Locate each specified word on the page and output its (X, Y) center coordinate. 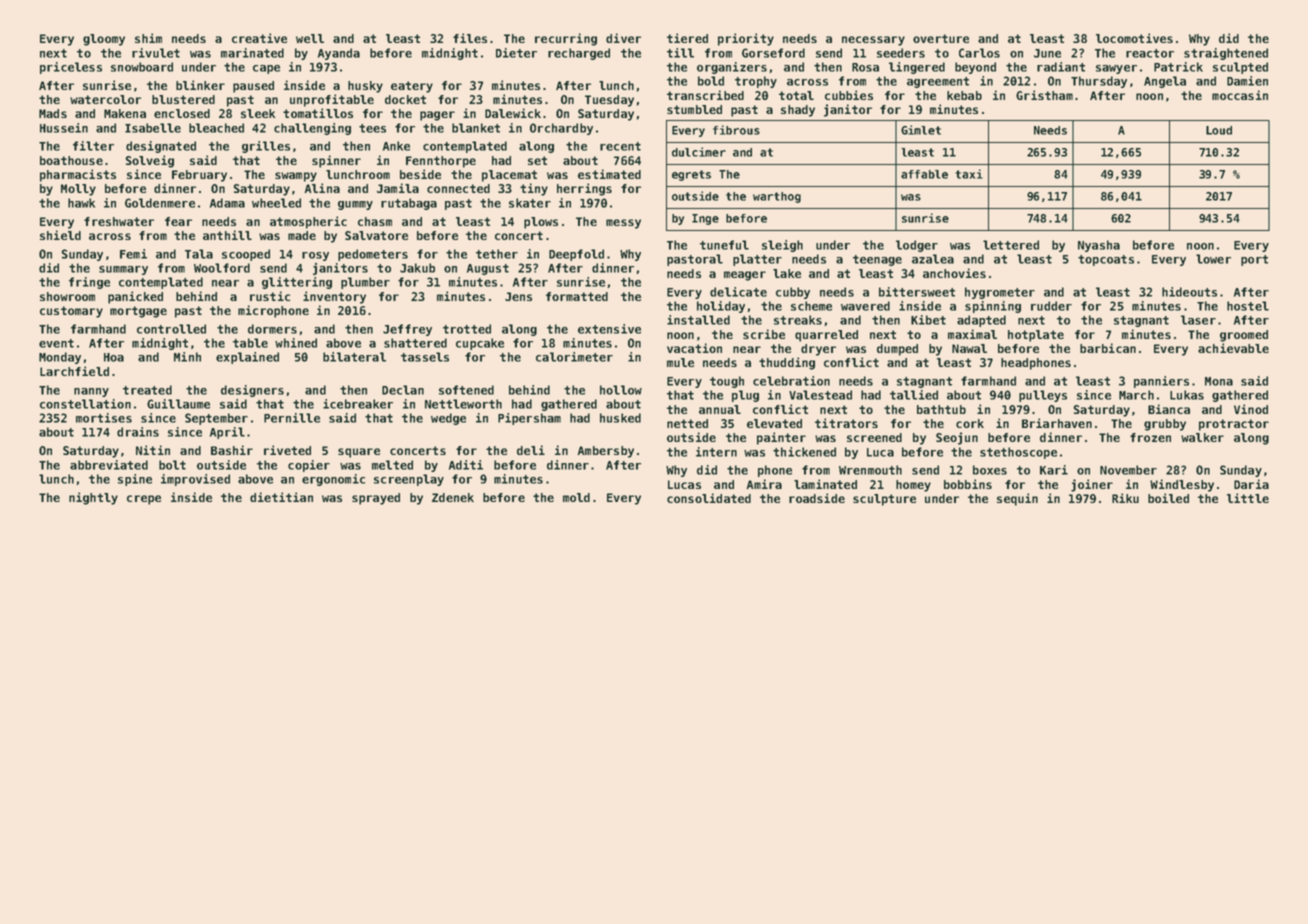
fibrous (736, 130)
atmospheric (308, 222)
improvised (195, 480)
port (1254, 260)
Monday (60, 358)
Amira (764, 484)
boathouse (71, 160)
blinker (200, 85)
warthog (777, 197)
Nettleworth (463, 404)
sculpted (1240, 68)
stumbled (694, 109)
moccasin (1240, 95)
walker (1202, 437)
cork (970, 423)
